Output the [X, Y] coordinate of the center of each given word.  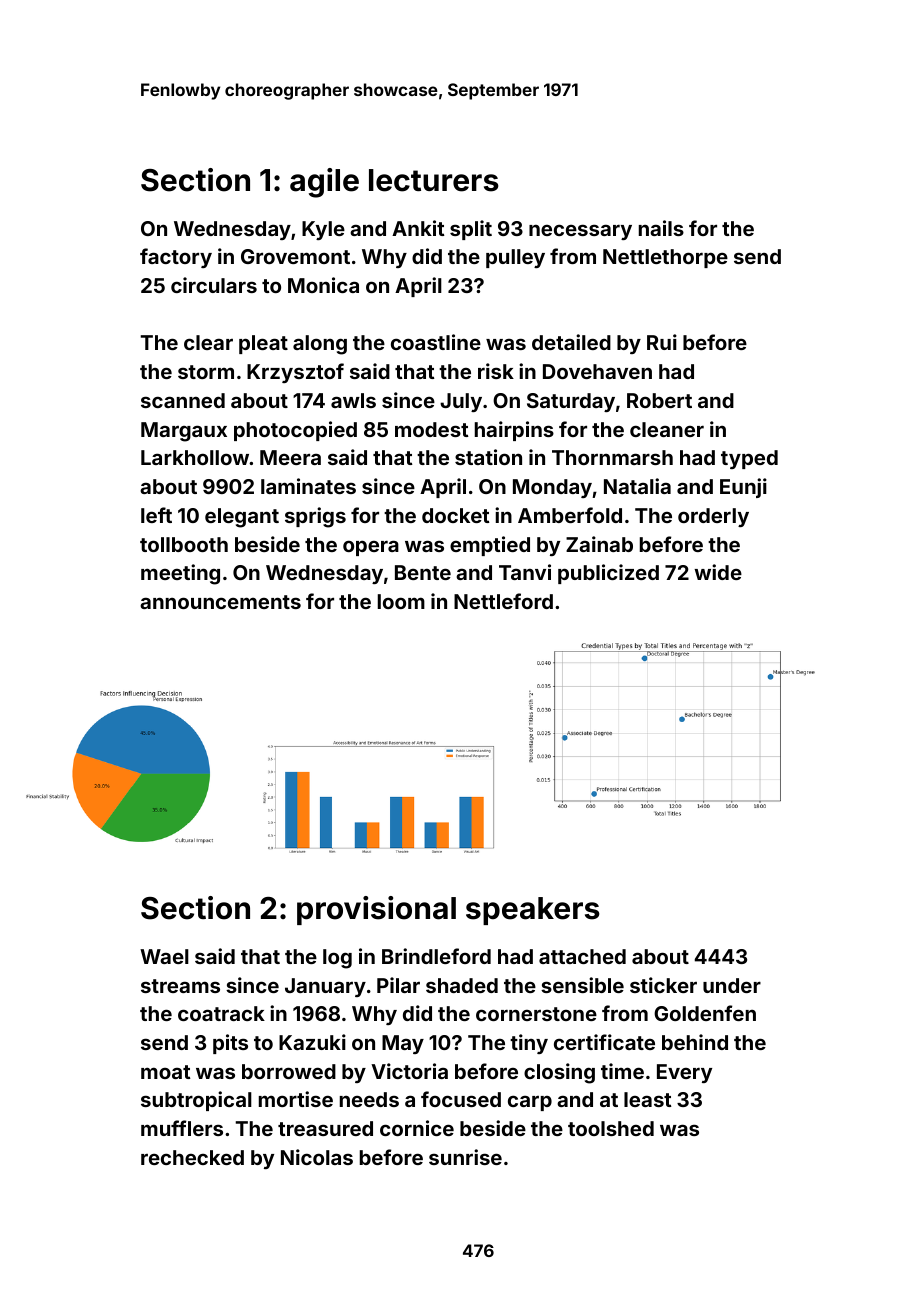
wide [718, 572]
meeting [180, 574]
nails [661, 228]
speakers [533, 911]
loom [401, 601]
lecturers [434, 180]
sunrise [465, 1157]
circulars [214, 285]
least [648, 1099]
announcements [220, 602]
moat [166, 1072]
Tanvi [525, 572]
